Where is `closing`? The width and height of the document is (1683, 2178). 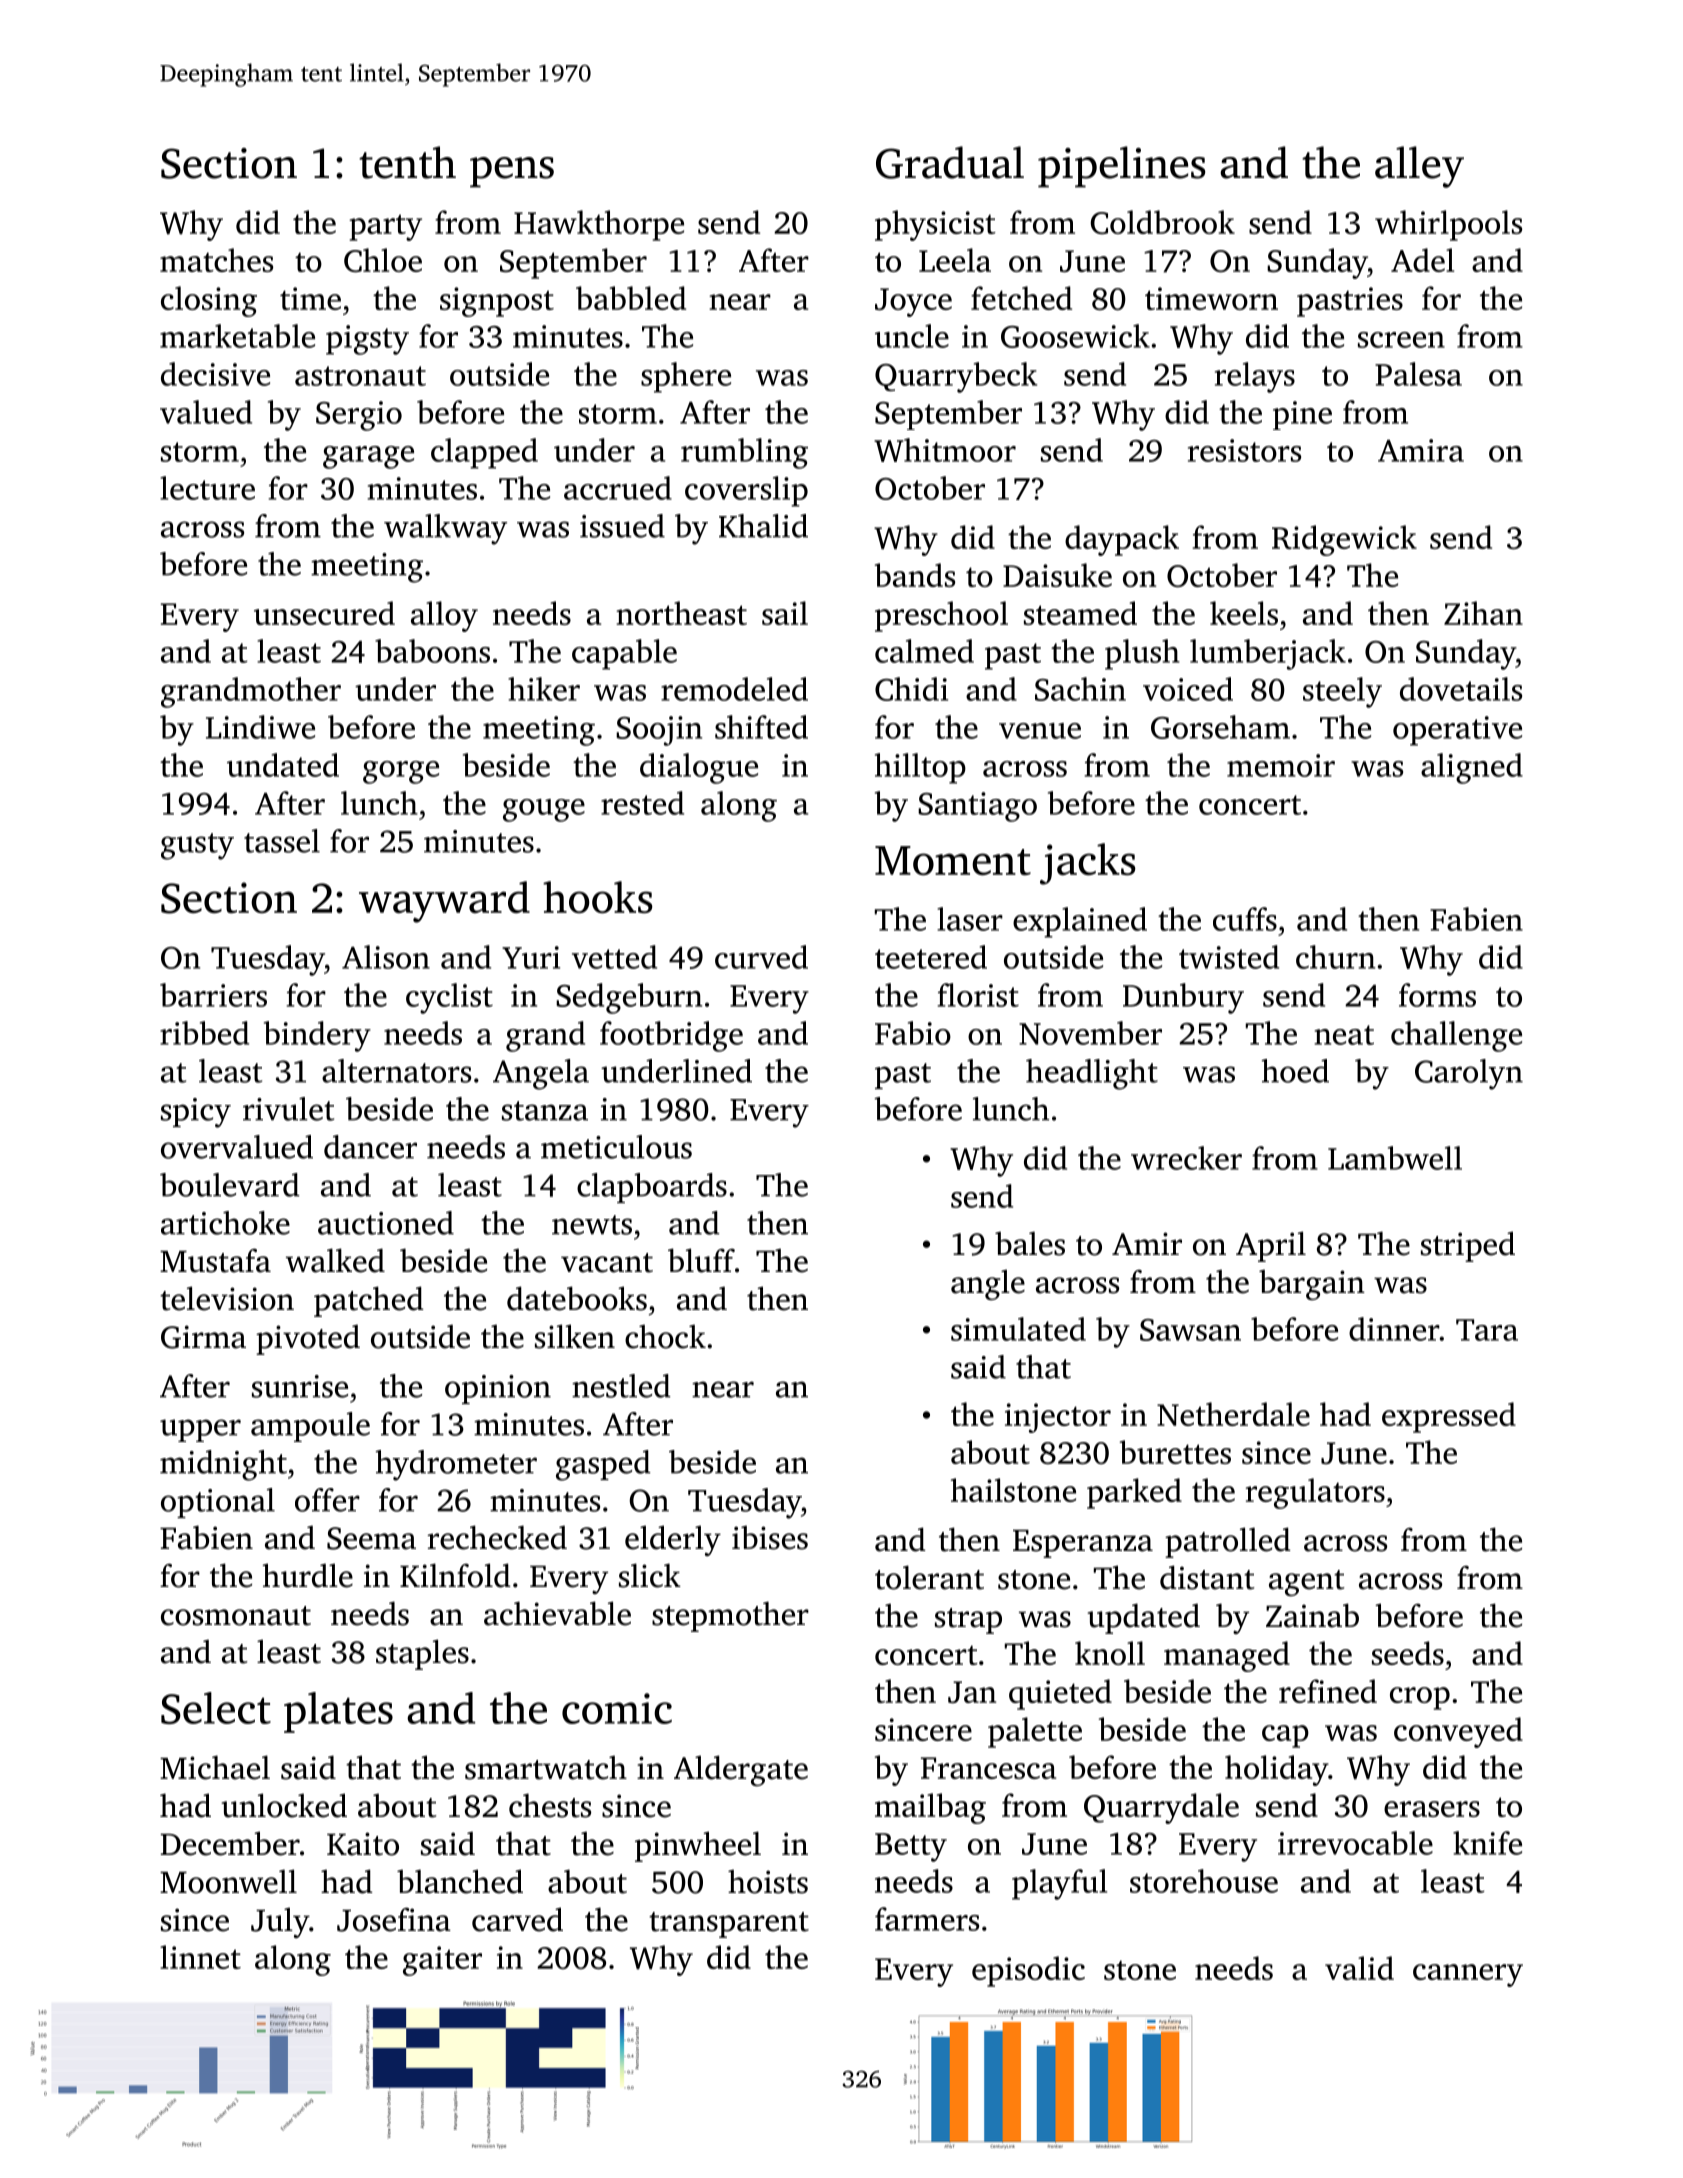 closing is located at coordinates (209, 301).
